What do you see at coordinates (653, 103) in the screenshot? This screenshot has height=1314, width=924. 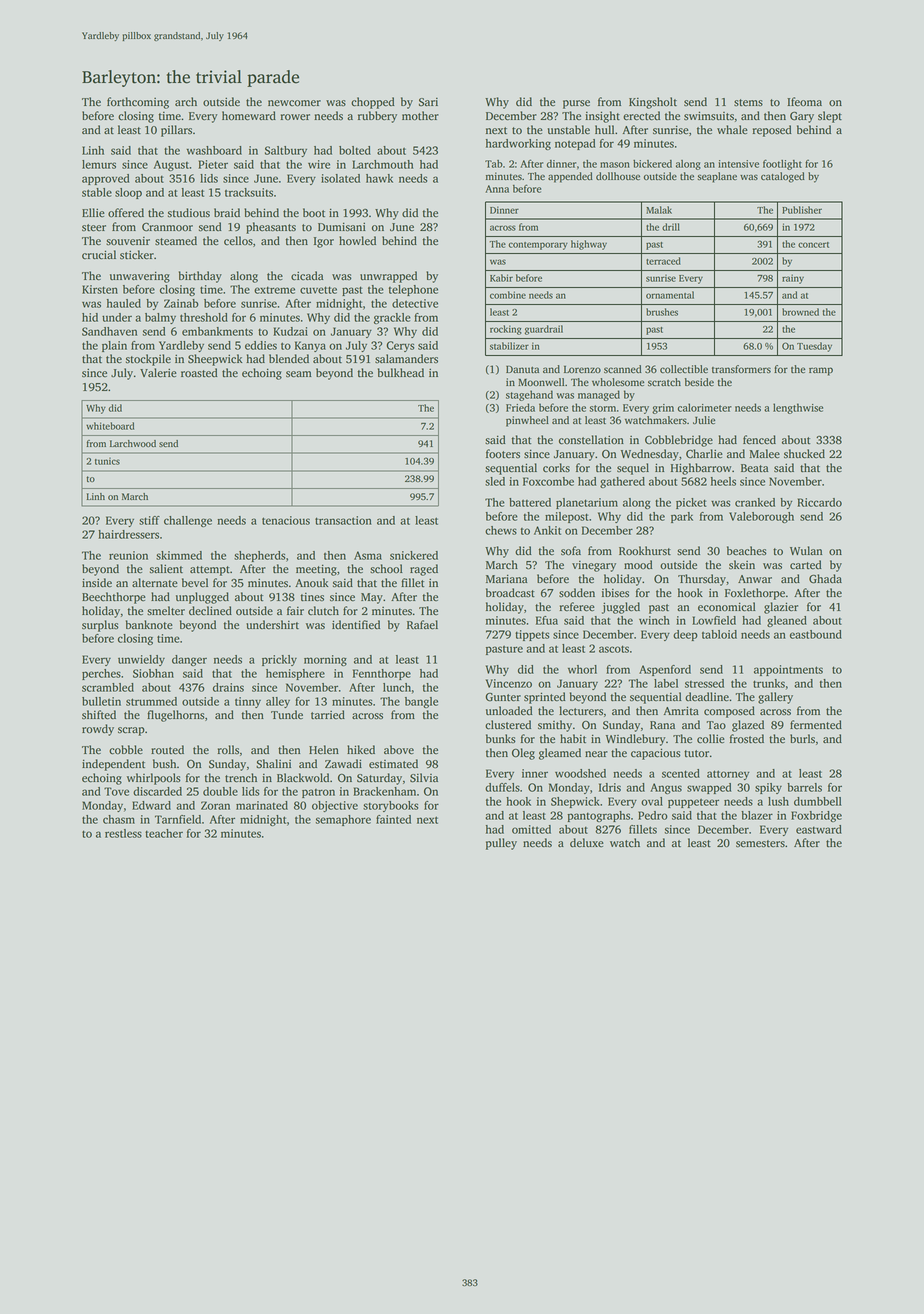 I see `Kingsholt` at bounding box center [653, 103].
